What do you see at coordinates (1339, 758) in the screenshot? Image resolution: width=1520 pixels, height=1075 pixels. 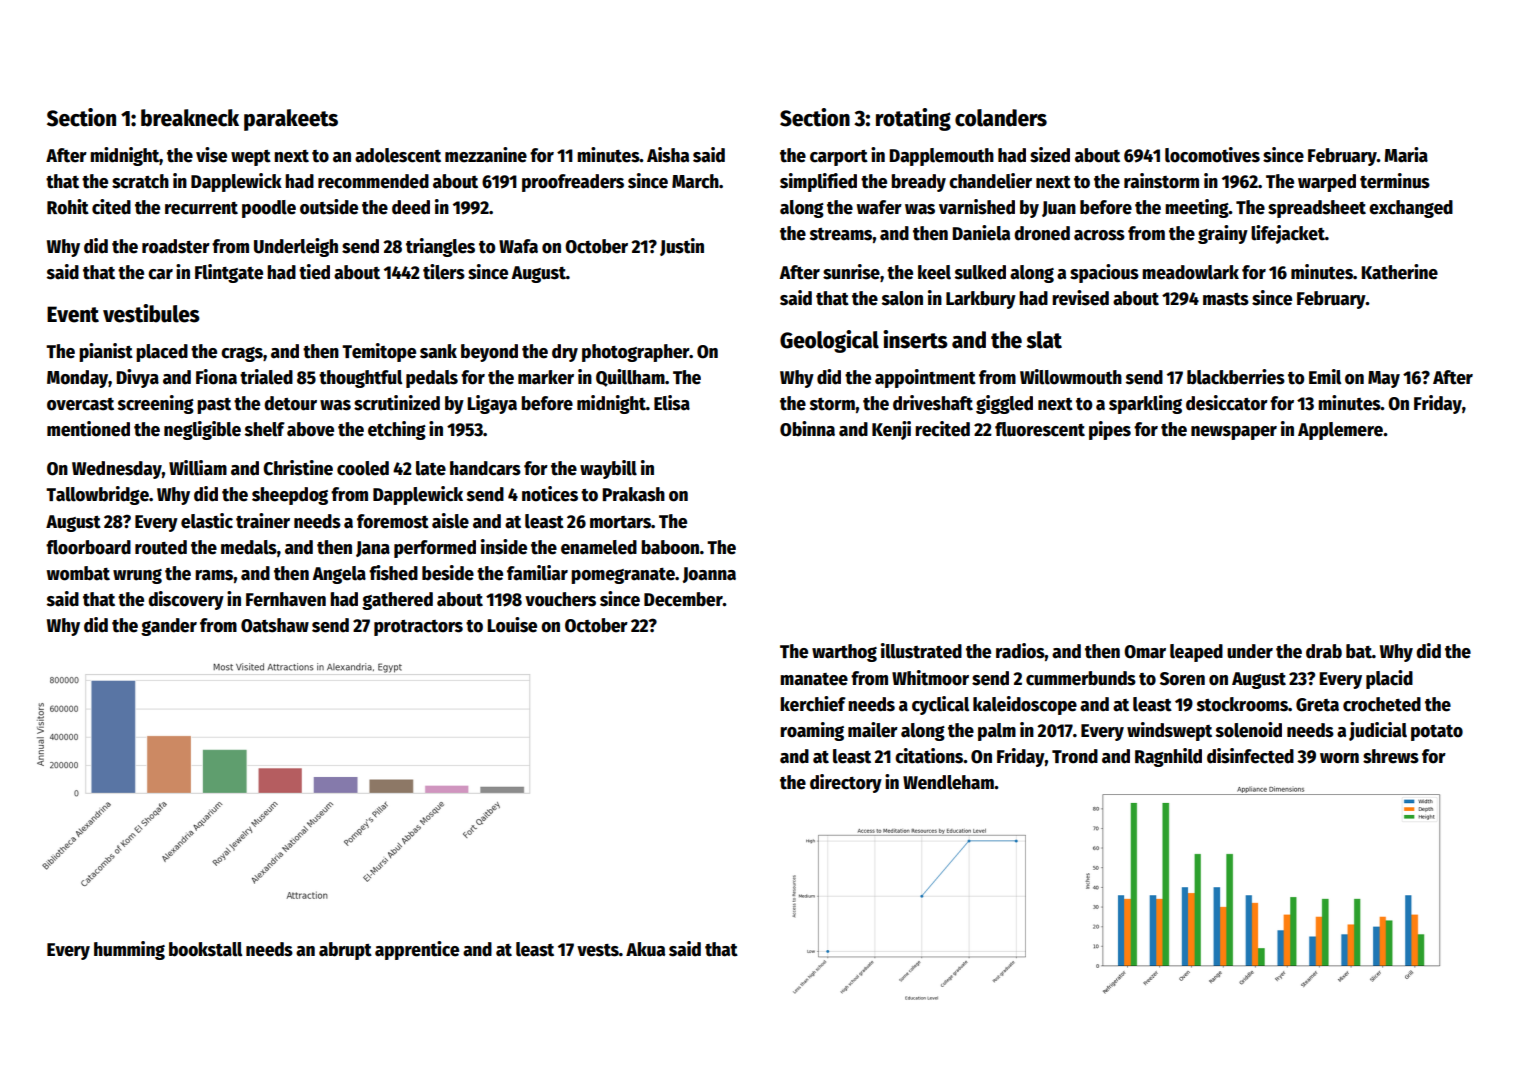 I see `worn` at bounding box center [1339, 758].
